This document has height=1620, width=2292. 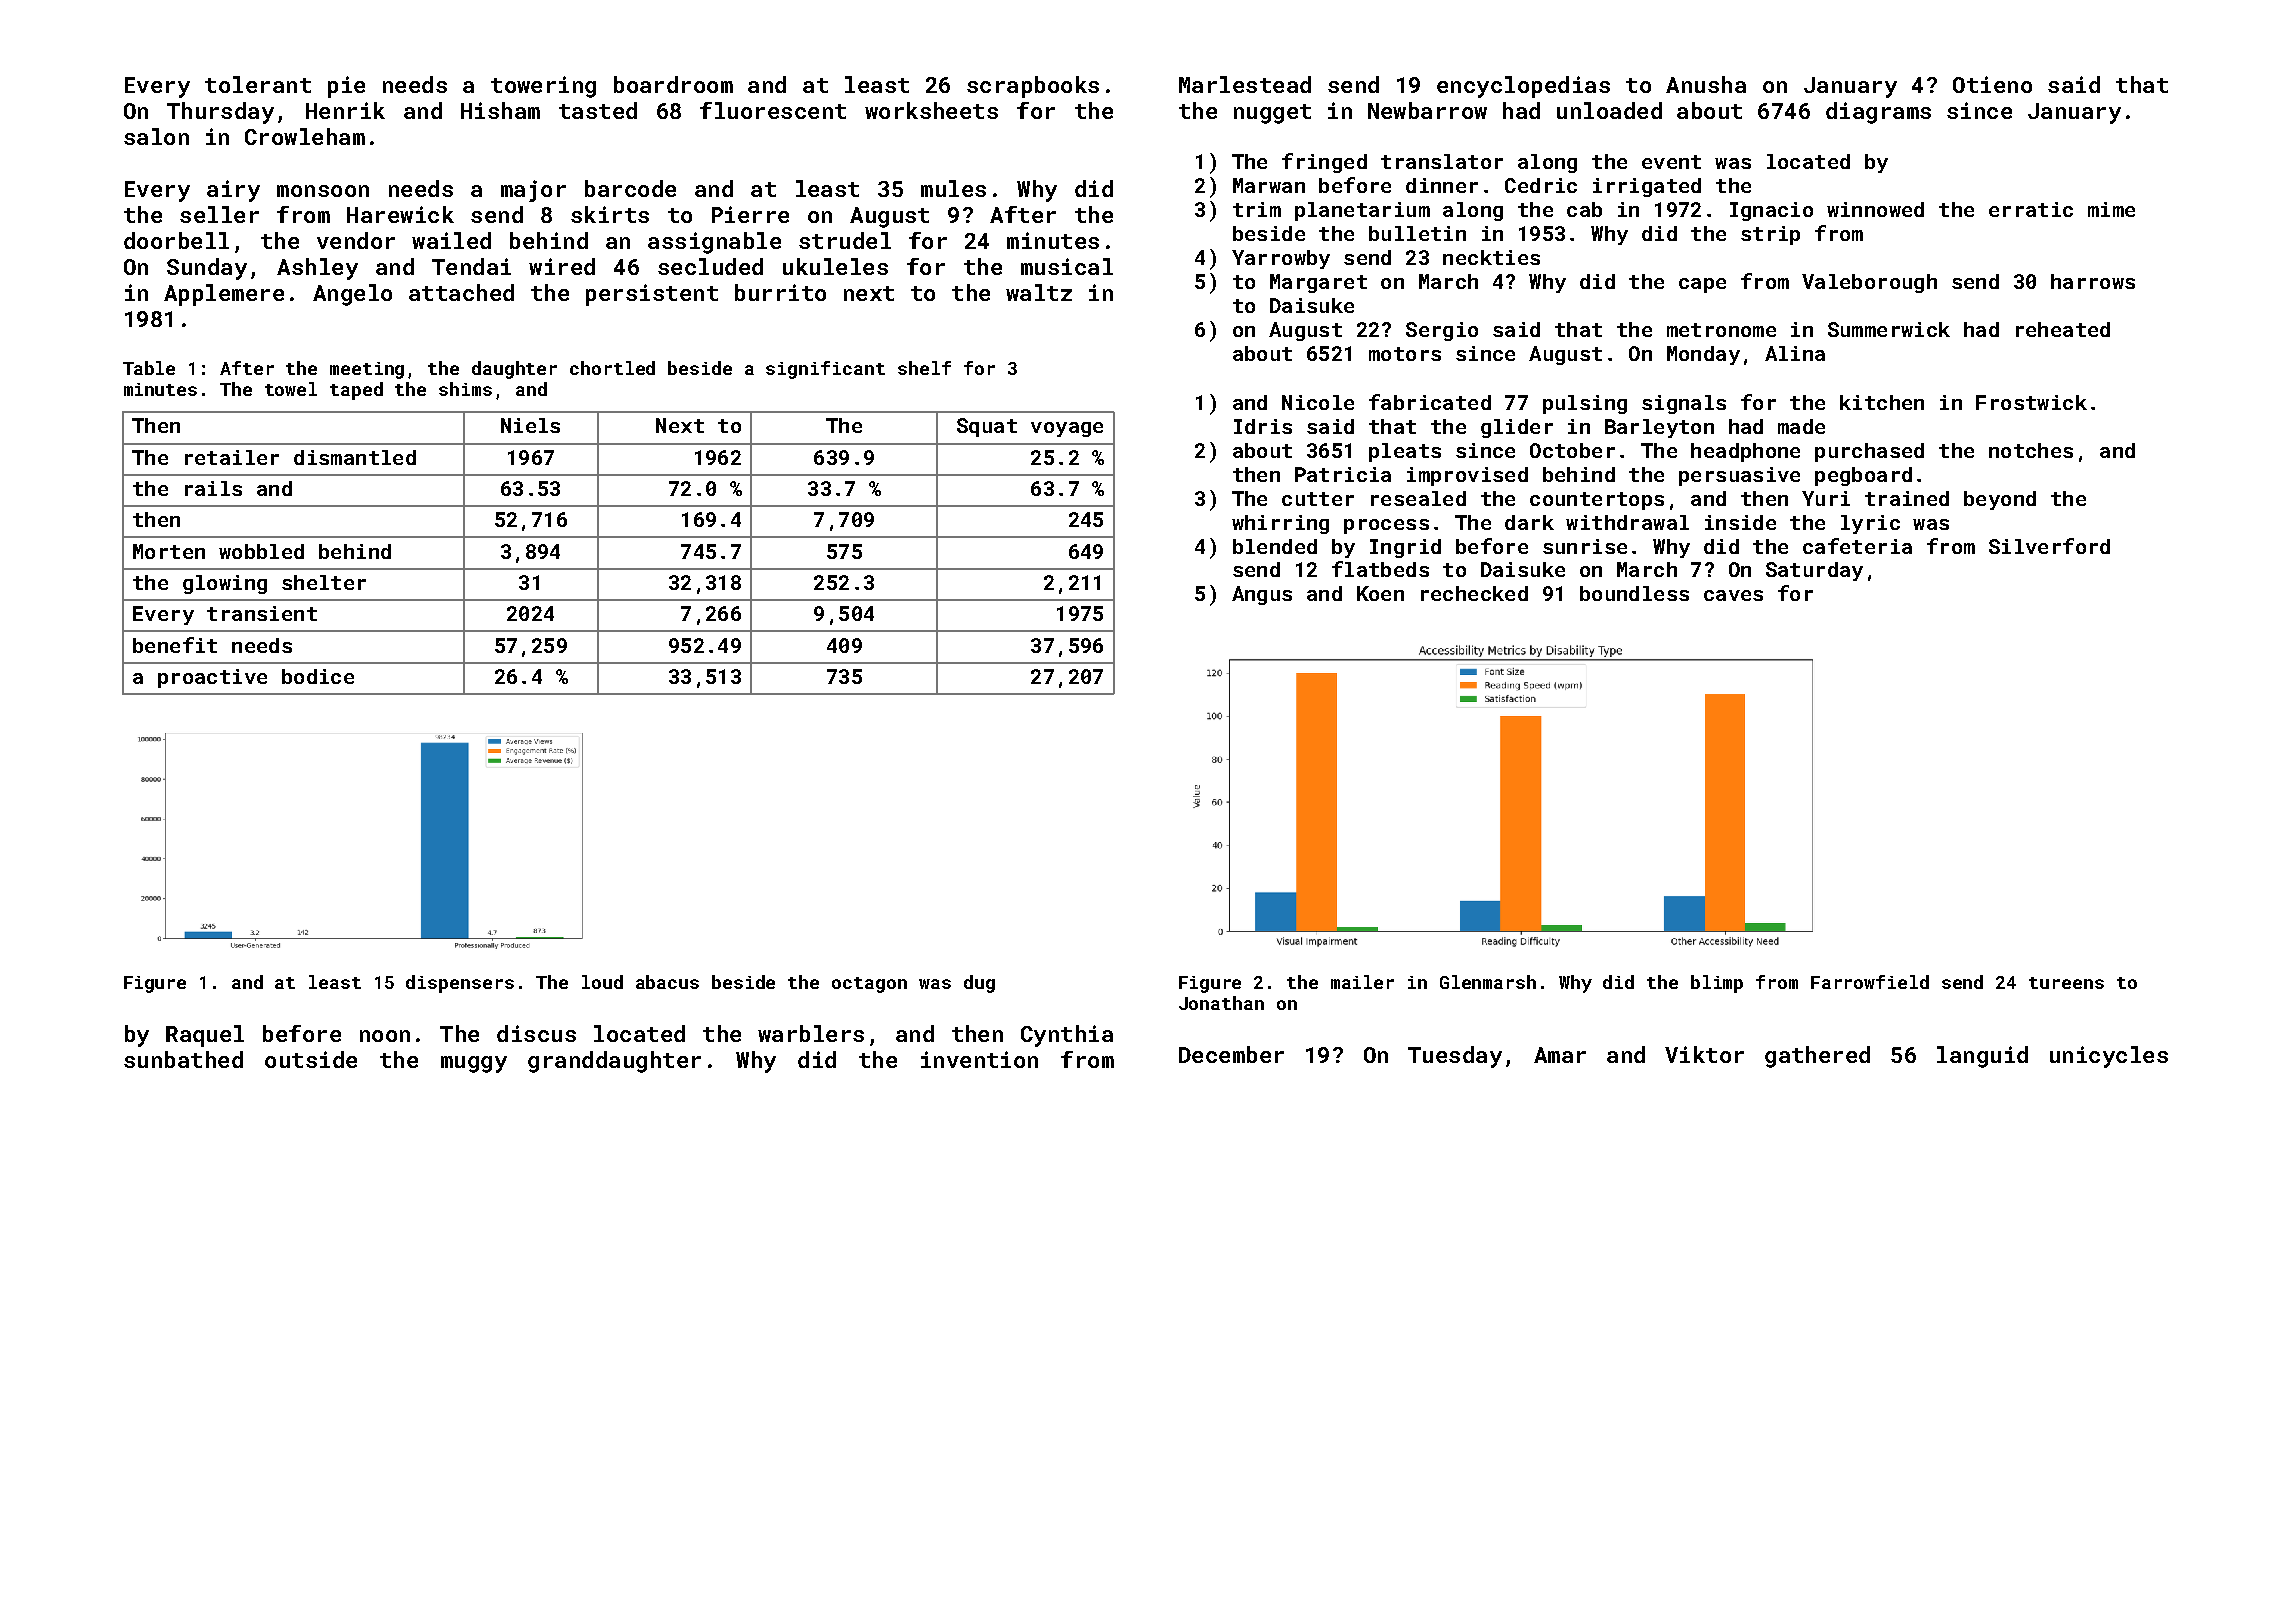 What do you see at coordinates (1870, 982) in the document?
I see `Farrowfield` at bounding box center [1870, 982].
